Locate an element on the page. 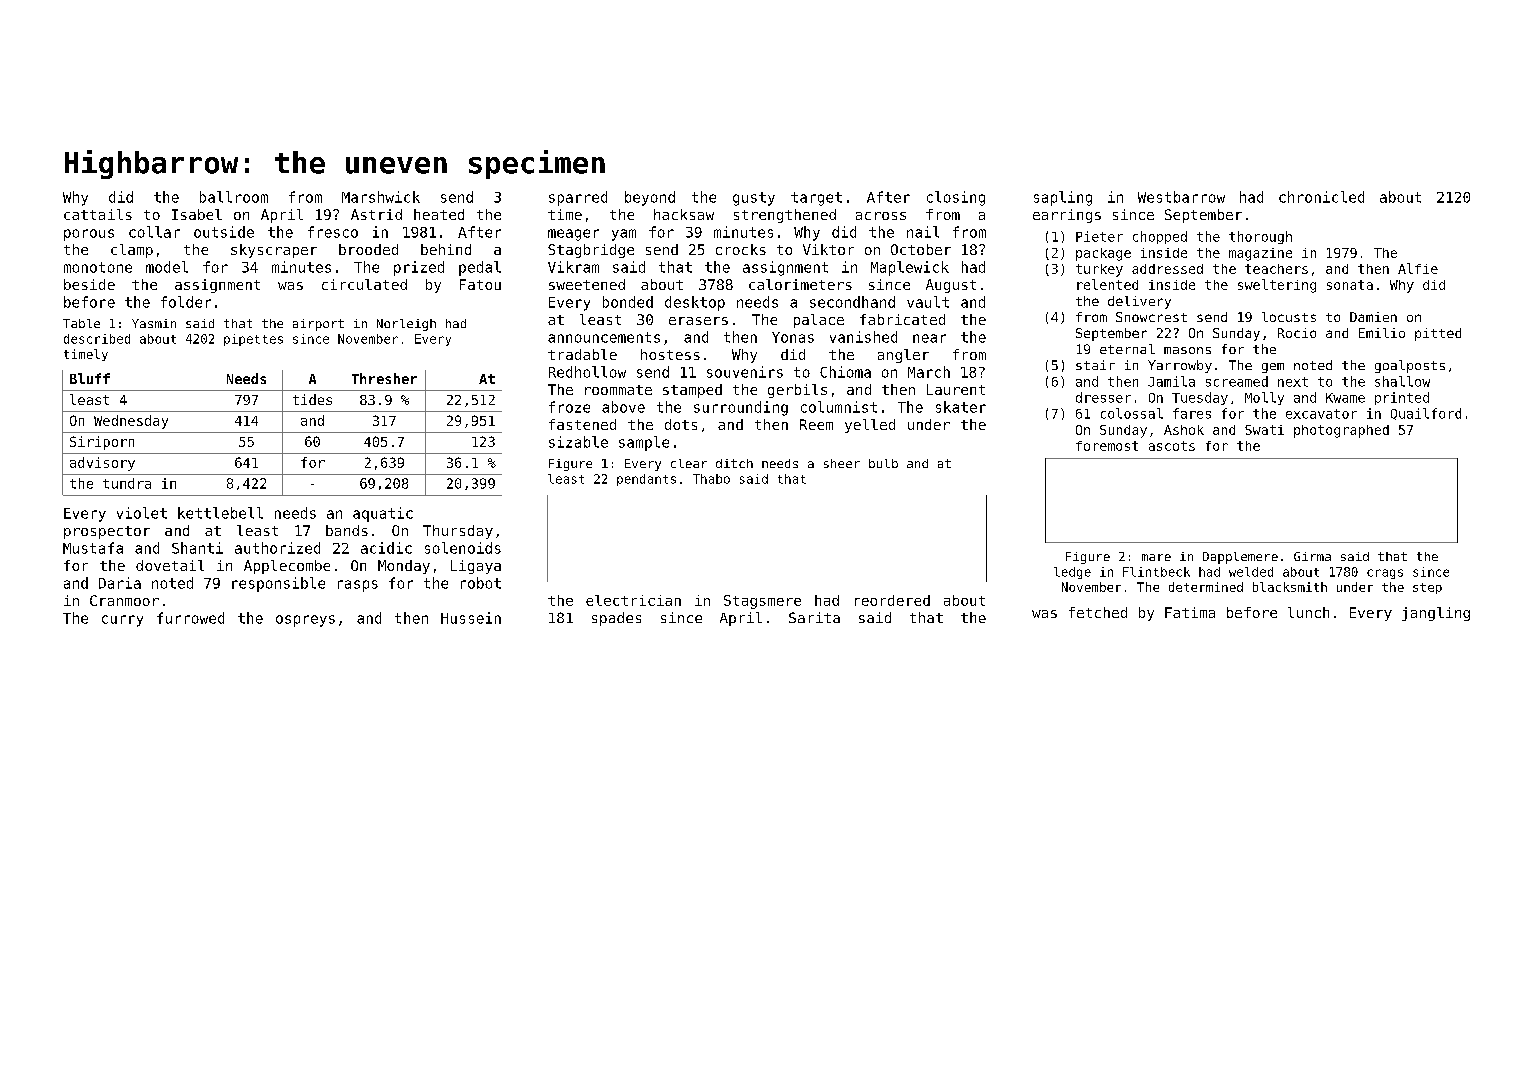 This document has height=1085, width=1534. Yasmin is located at coordinates (154, 323).
